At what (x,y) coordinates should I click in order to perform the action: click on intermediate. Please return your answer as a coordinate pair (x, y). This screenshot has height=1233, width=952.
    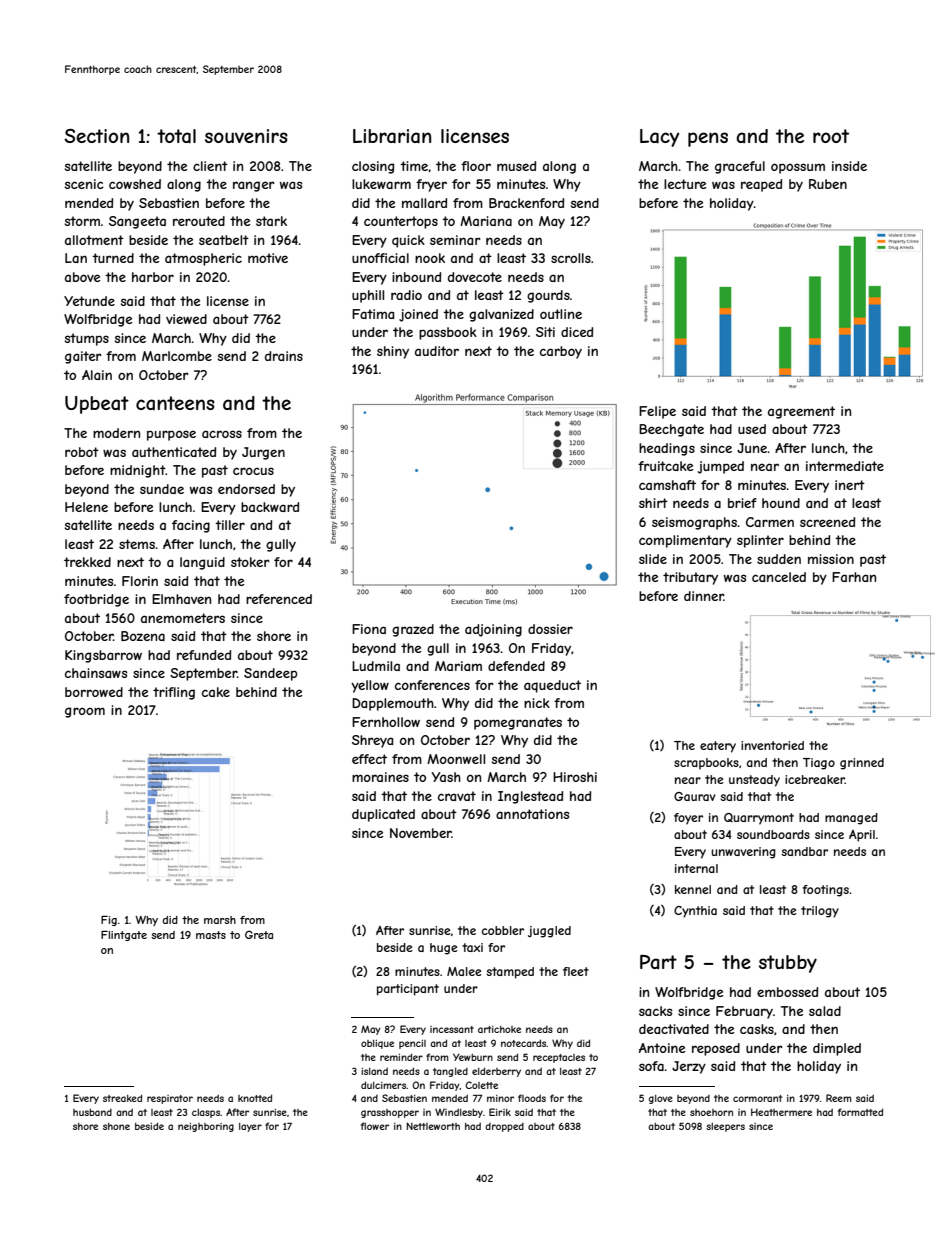
    Looking at the image, I should click on (845, 466).
